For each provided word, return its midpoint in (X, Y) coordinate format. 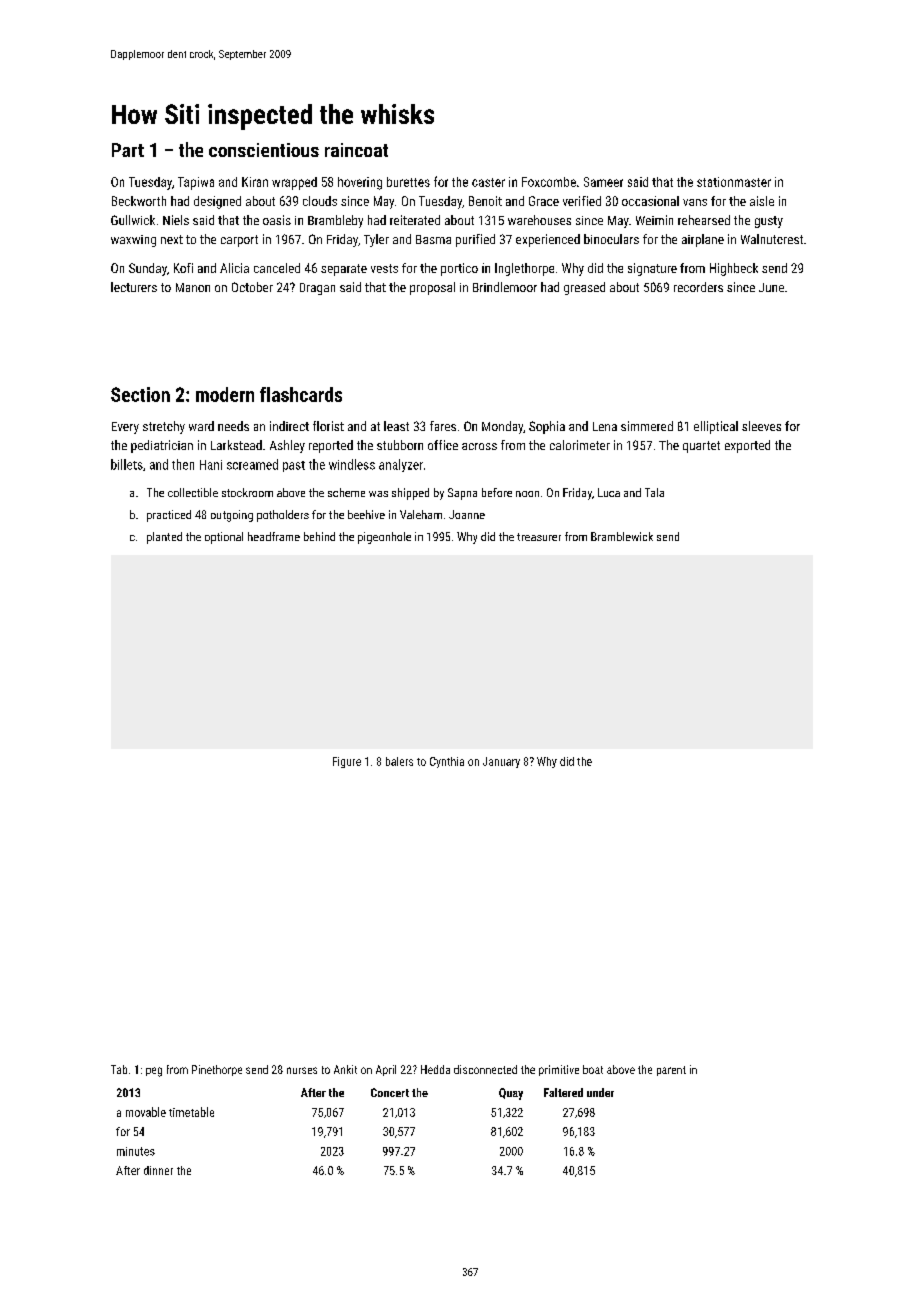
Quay (511, 1094)
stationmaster (734, 182)
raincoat (356, 150)
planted (164, 538)
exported (747, 446)
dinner (158, 1170)
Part (128, 150)
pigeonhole (384, 538)
